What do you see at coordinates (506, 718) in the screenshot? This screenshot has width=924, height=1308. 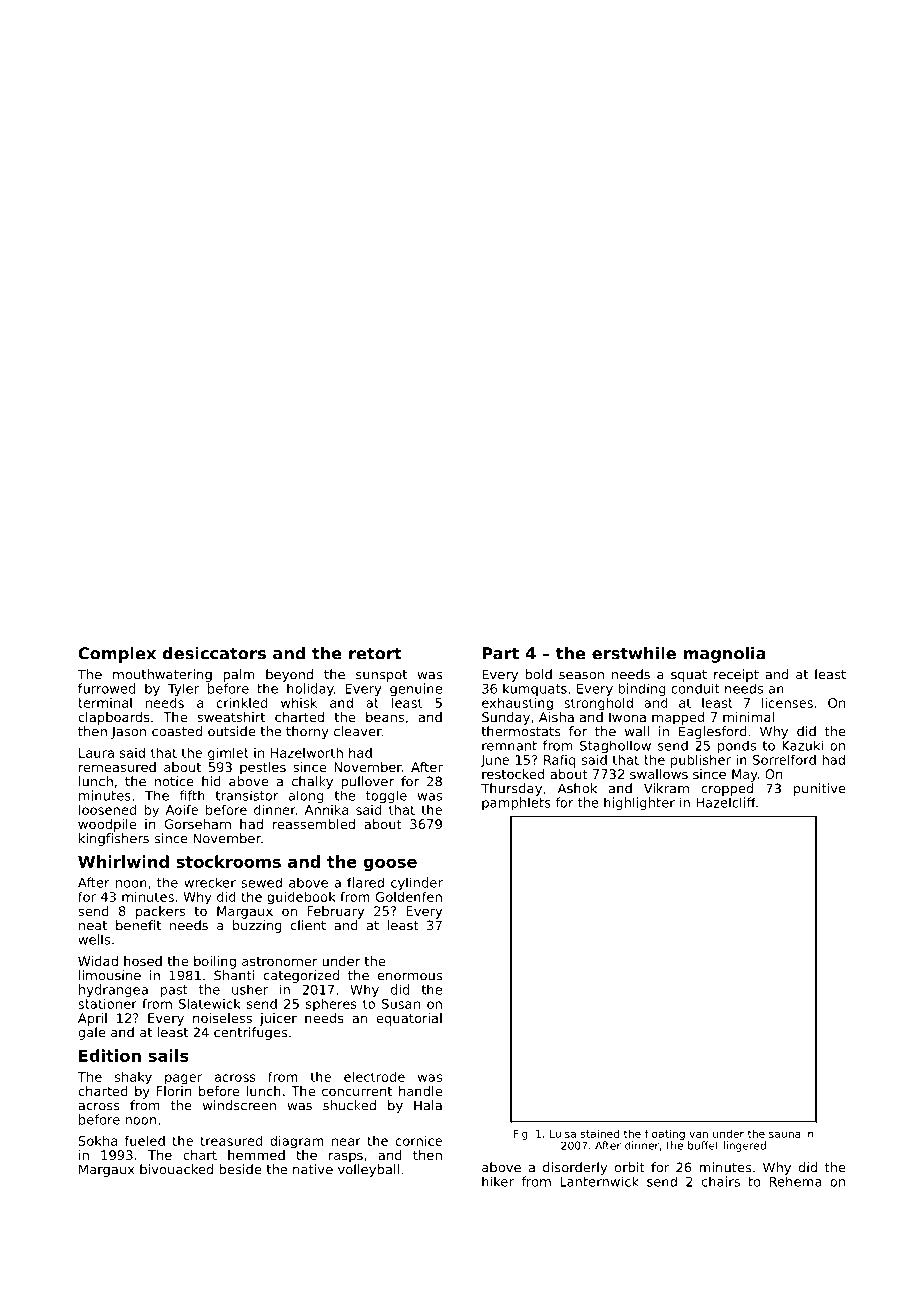 I see `Sunday` at bounding box center [506, 718].
